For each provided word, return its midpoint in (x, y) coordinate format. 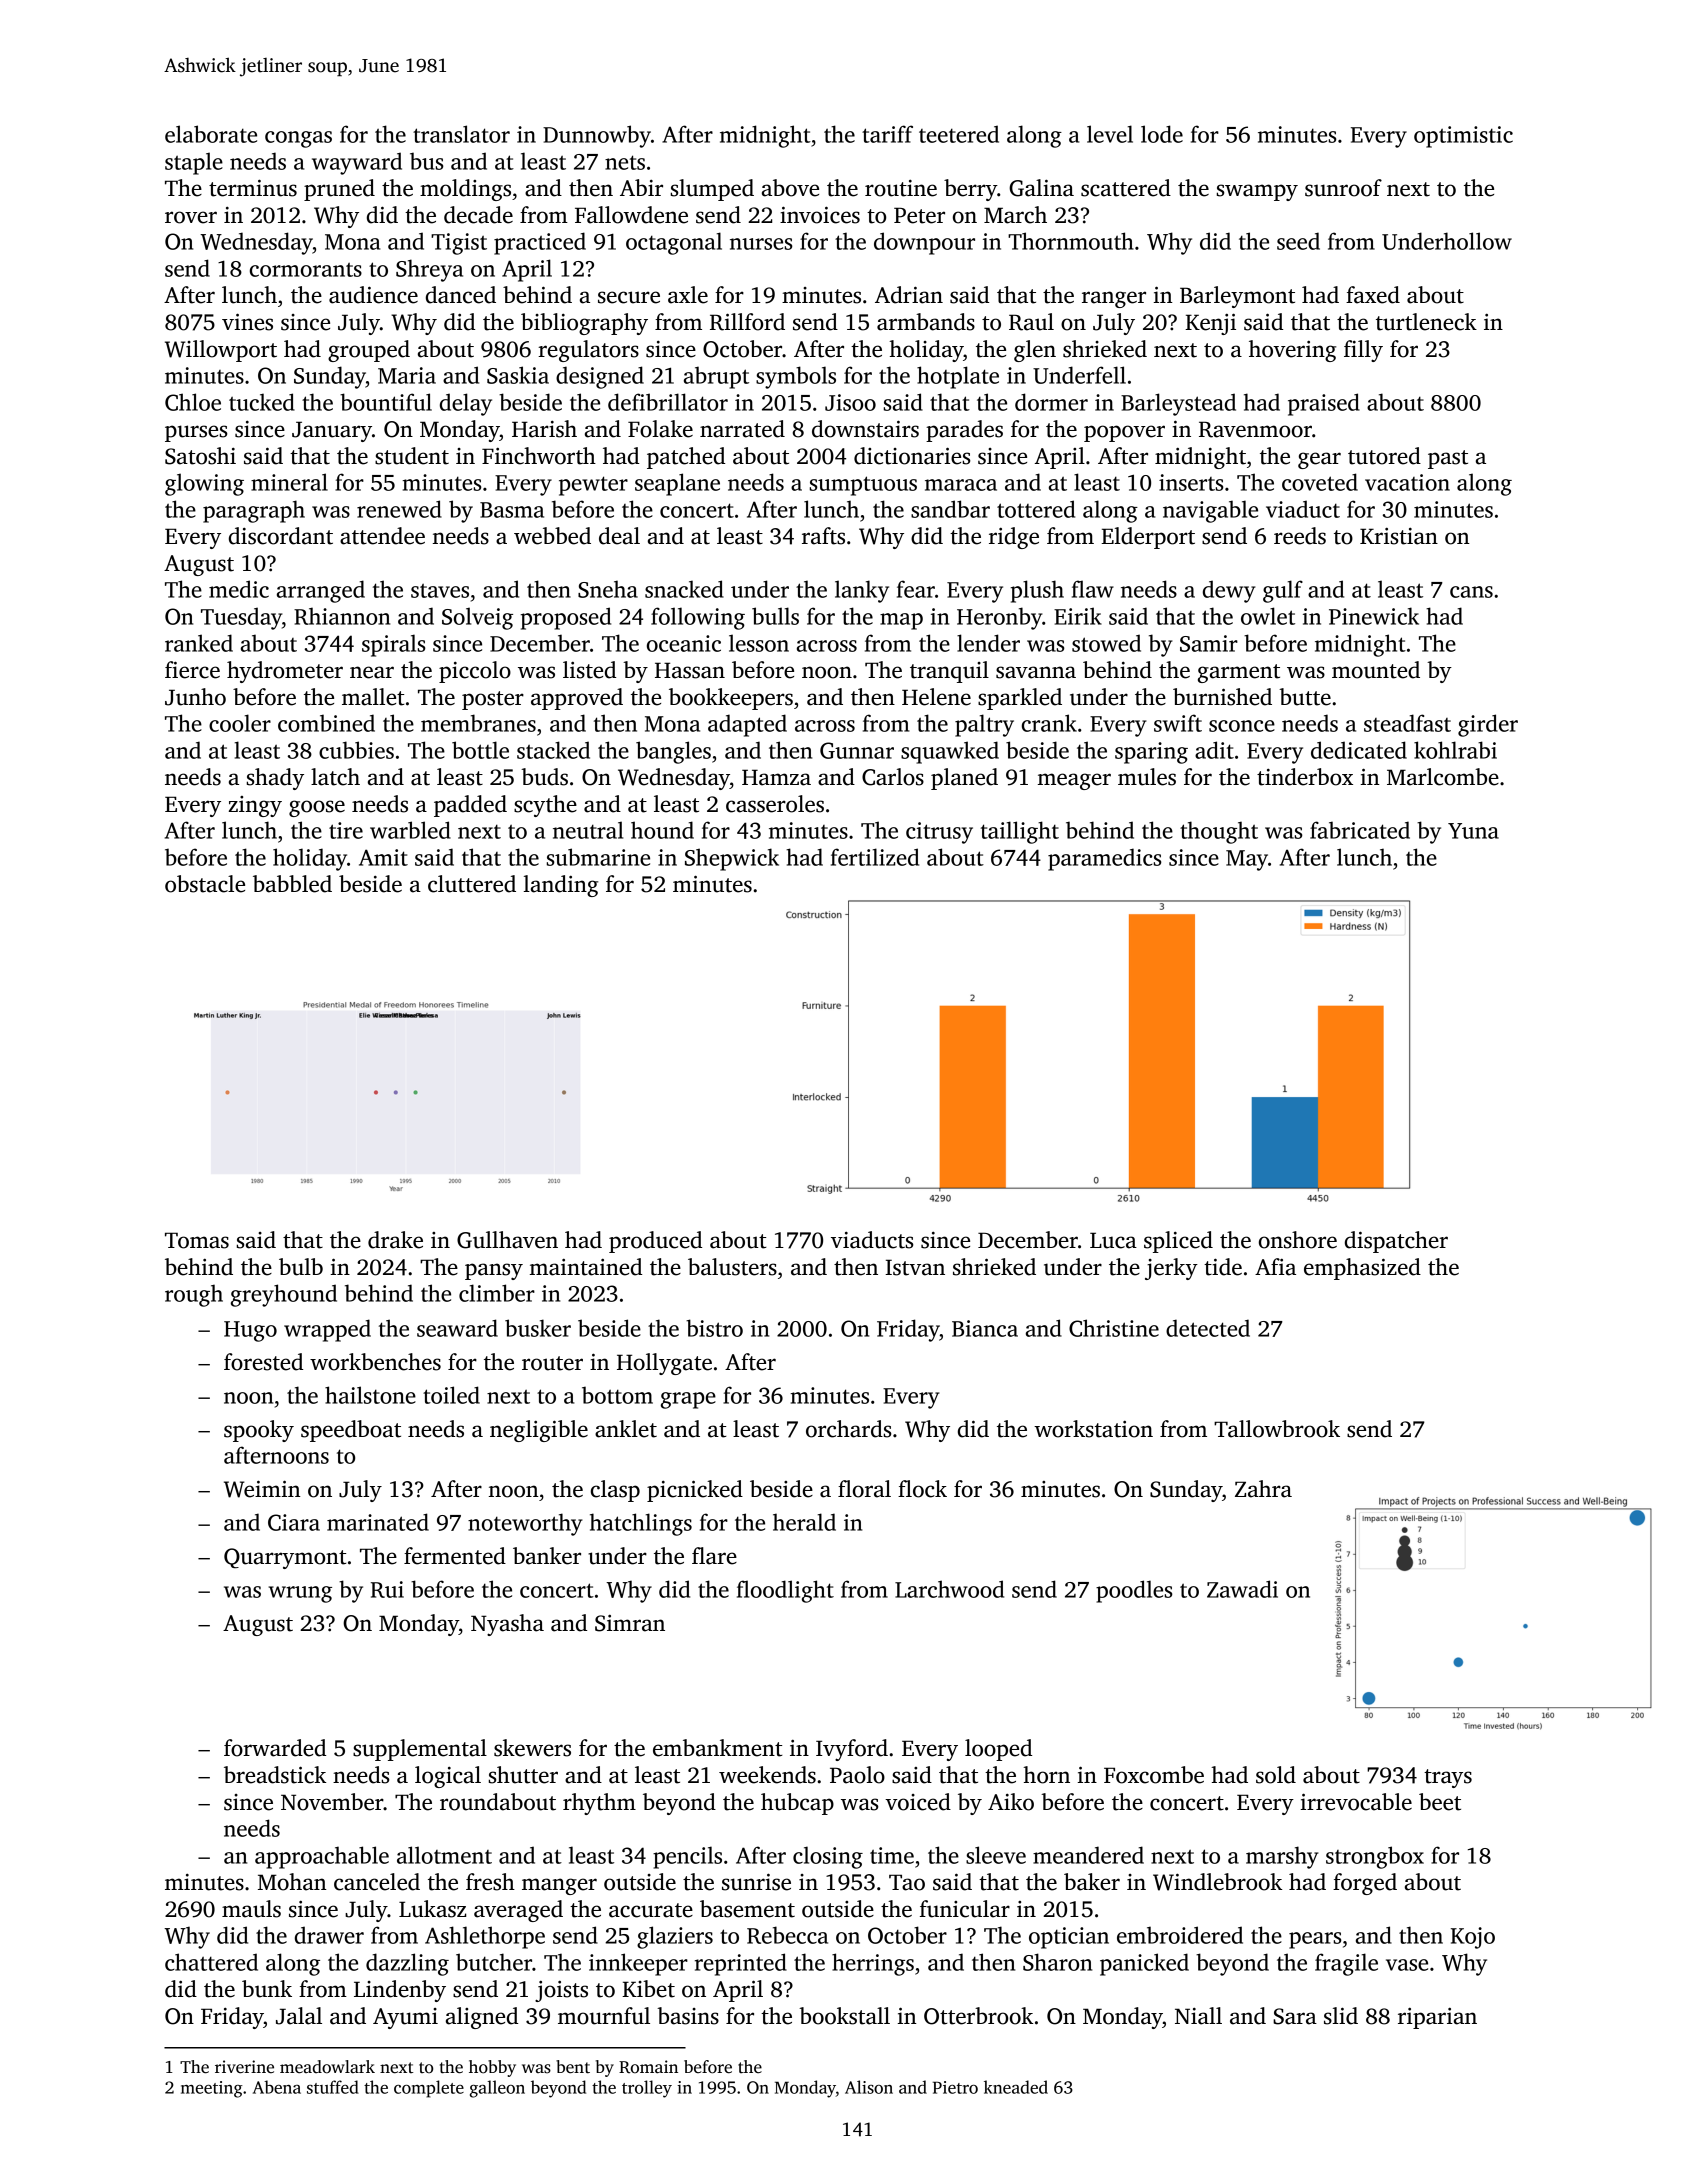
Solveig (477, 618)
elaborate (211, 134)
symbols (796, 377)
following (698, 618)
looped (998, 1750)
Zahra (1263, 1489)
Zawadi (1242, 1589)
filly (1363, 351)
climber (497, 1293)
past (1448, 459)
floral (864, 1489)
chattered (211, 1962)
